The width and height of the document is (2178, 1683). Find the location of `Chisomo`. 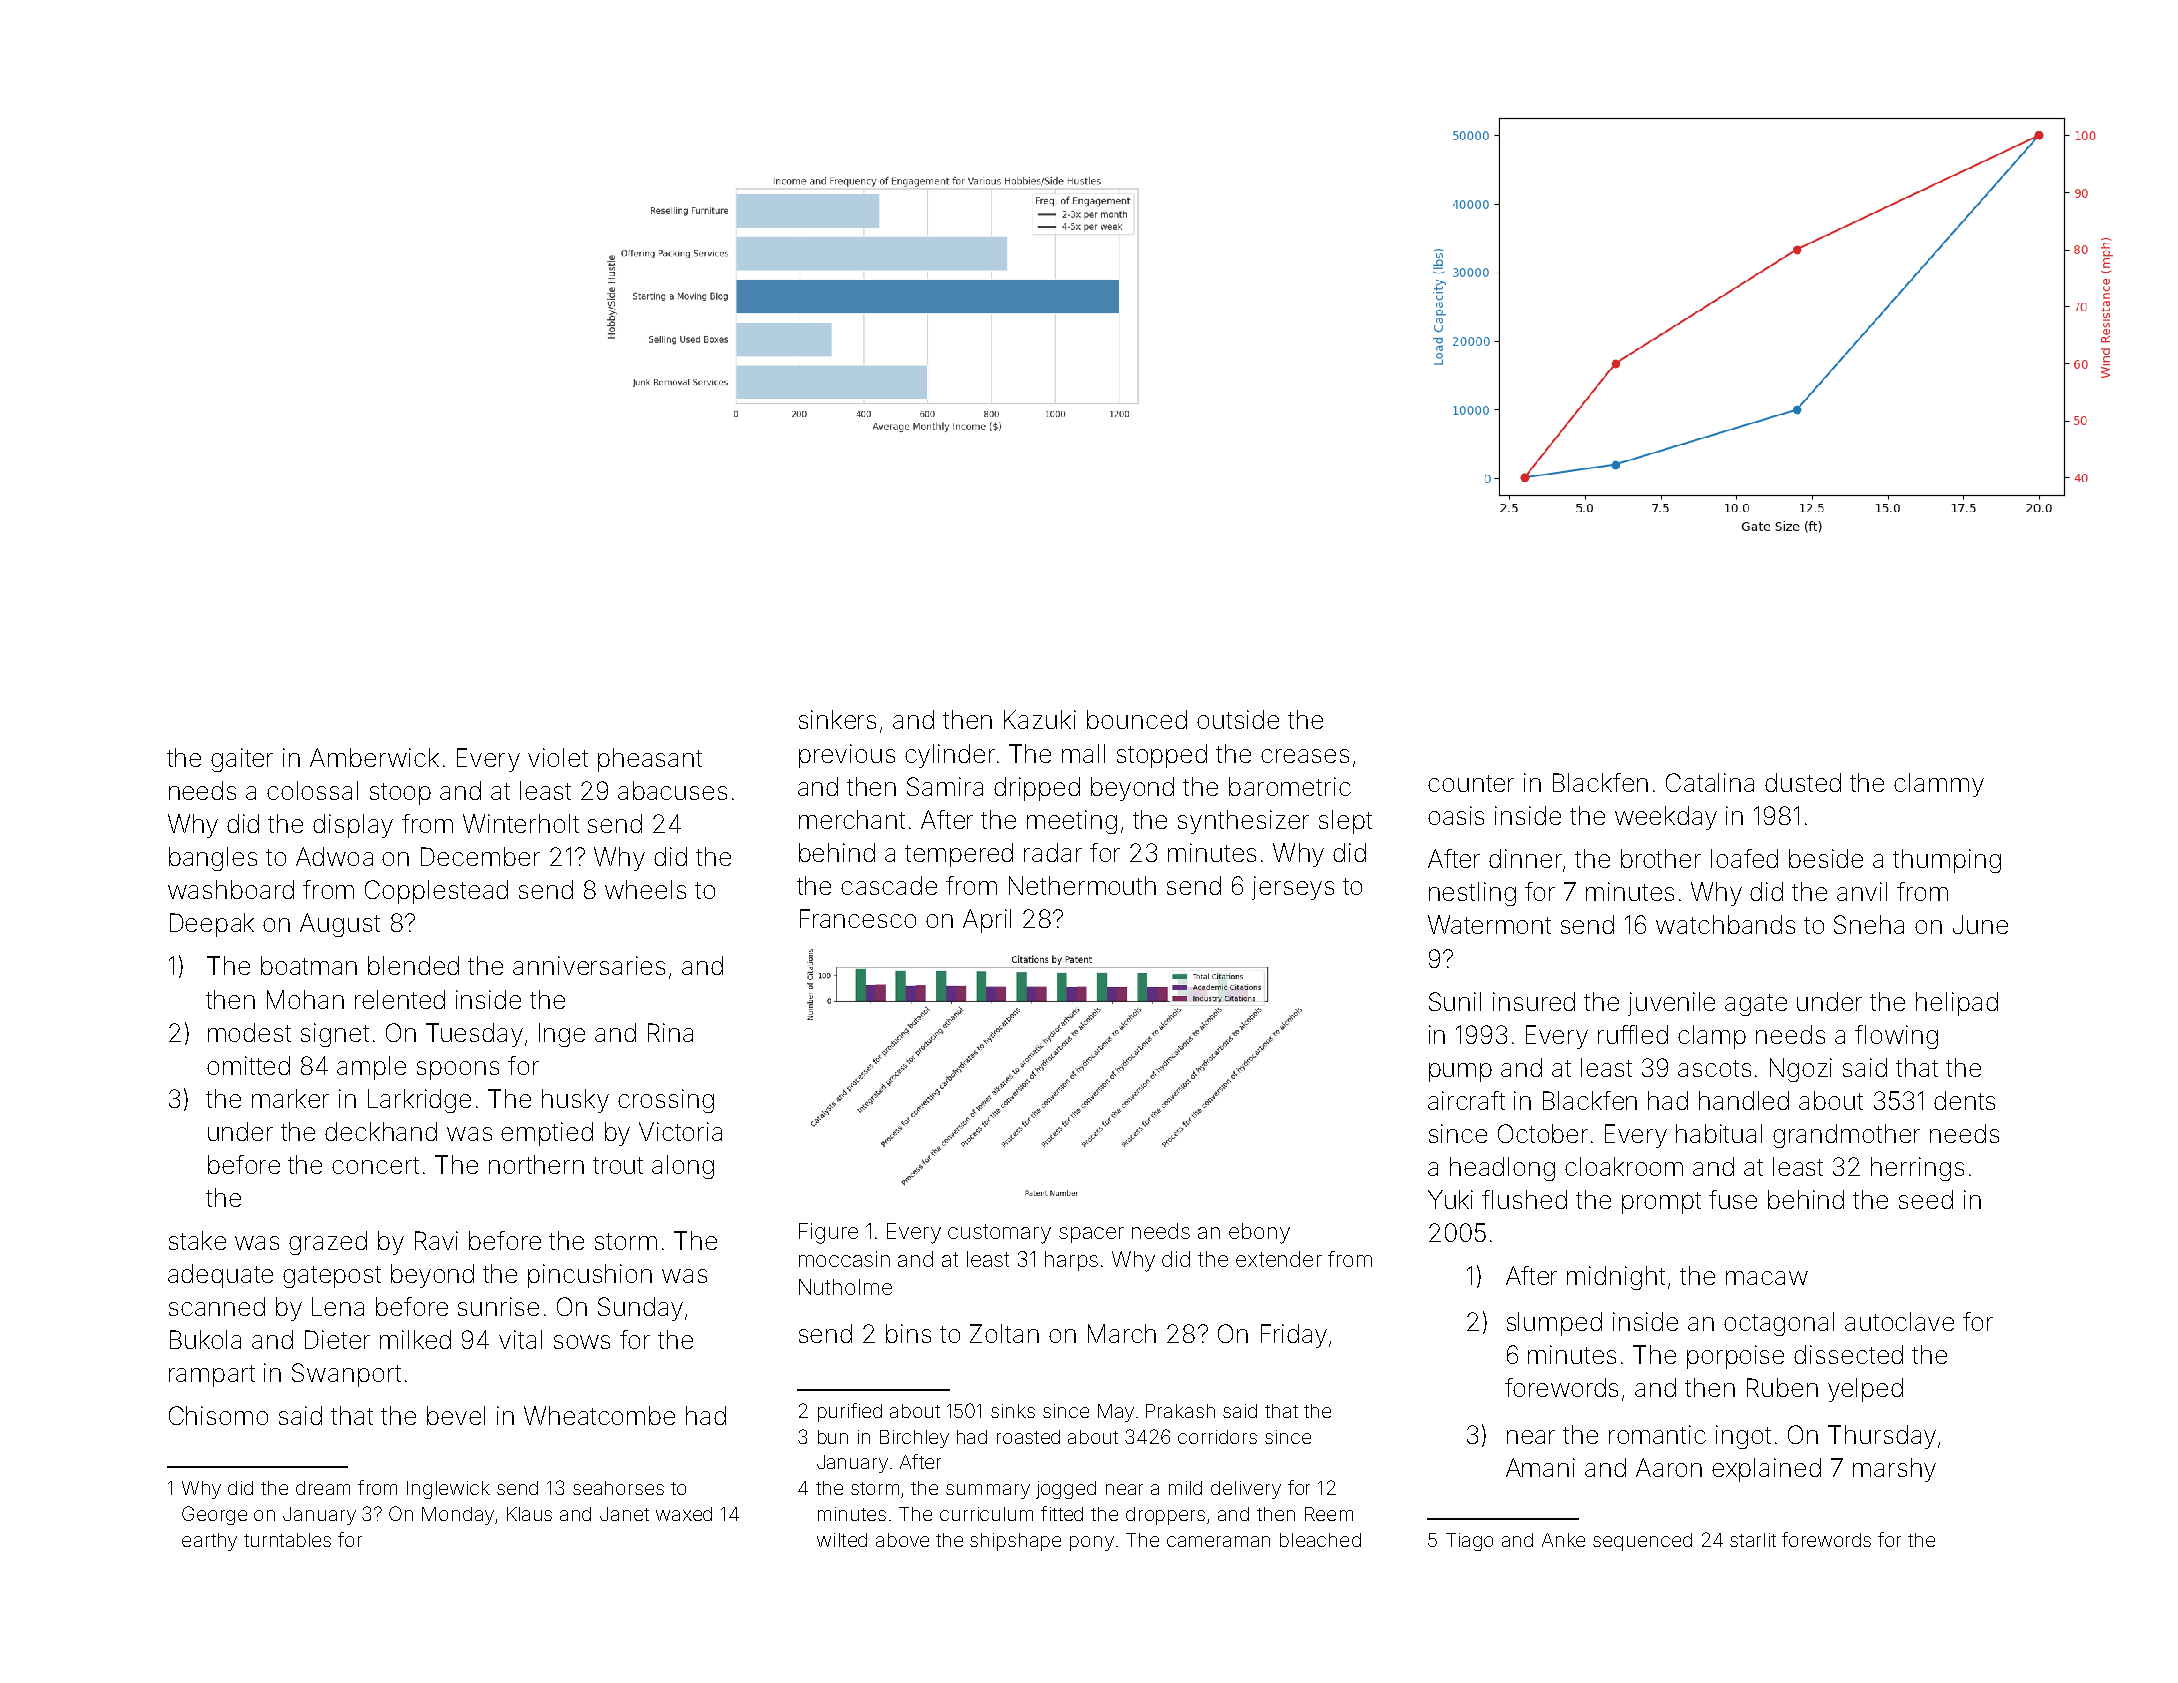

Chisomo is located at coordinates (218, 1415).
